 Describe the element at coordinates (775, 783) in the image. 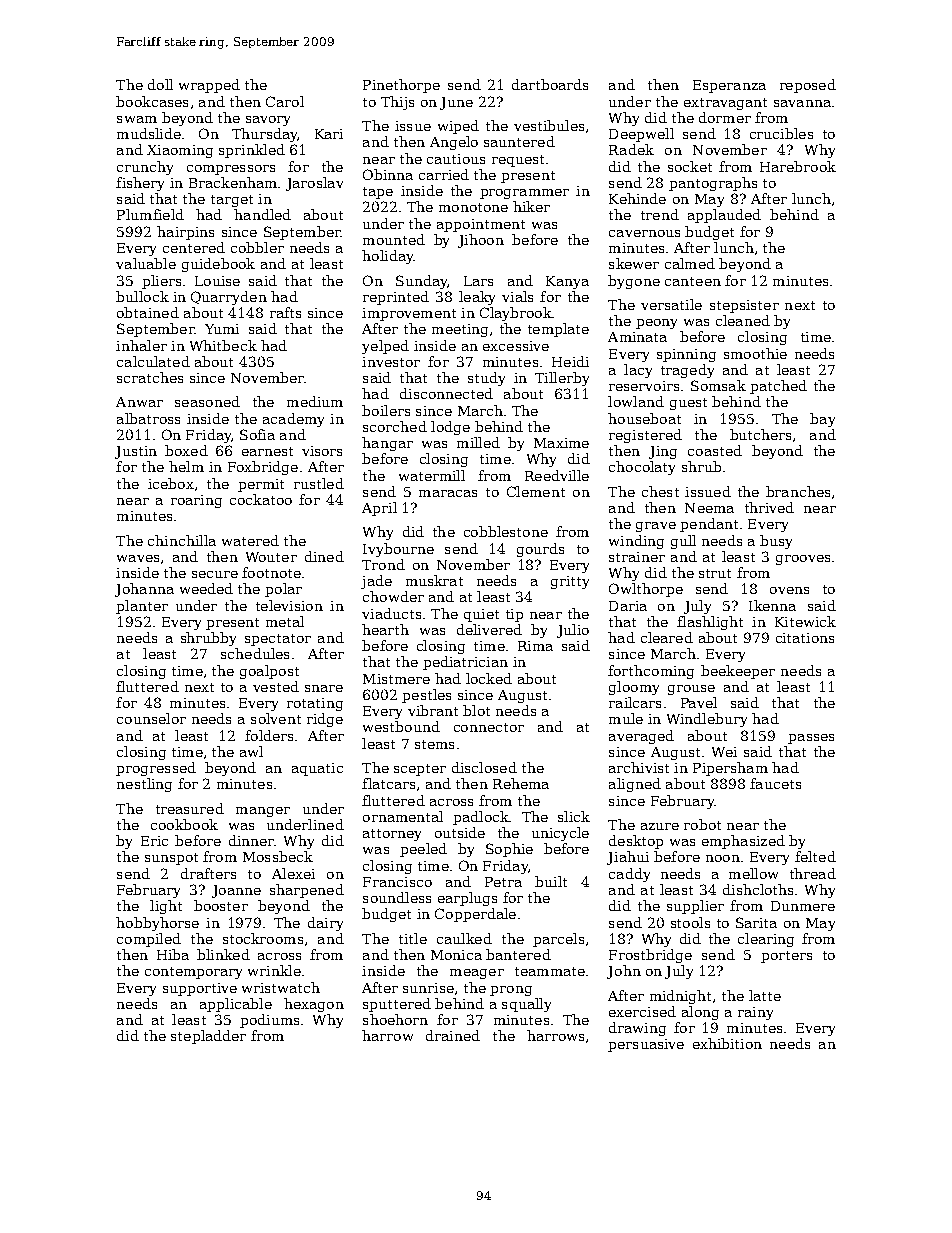

I see `faucets` at that location.
